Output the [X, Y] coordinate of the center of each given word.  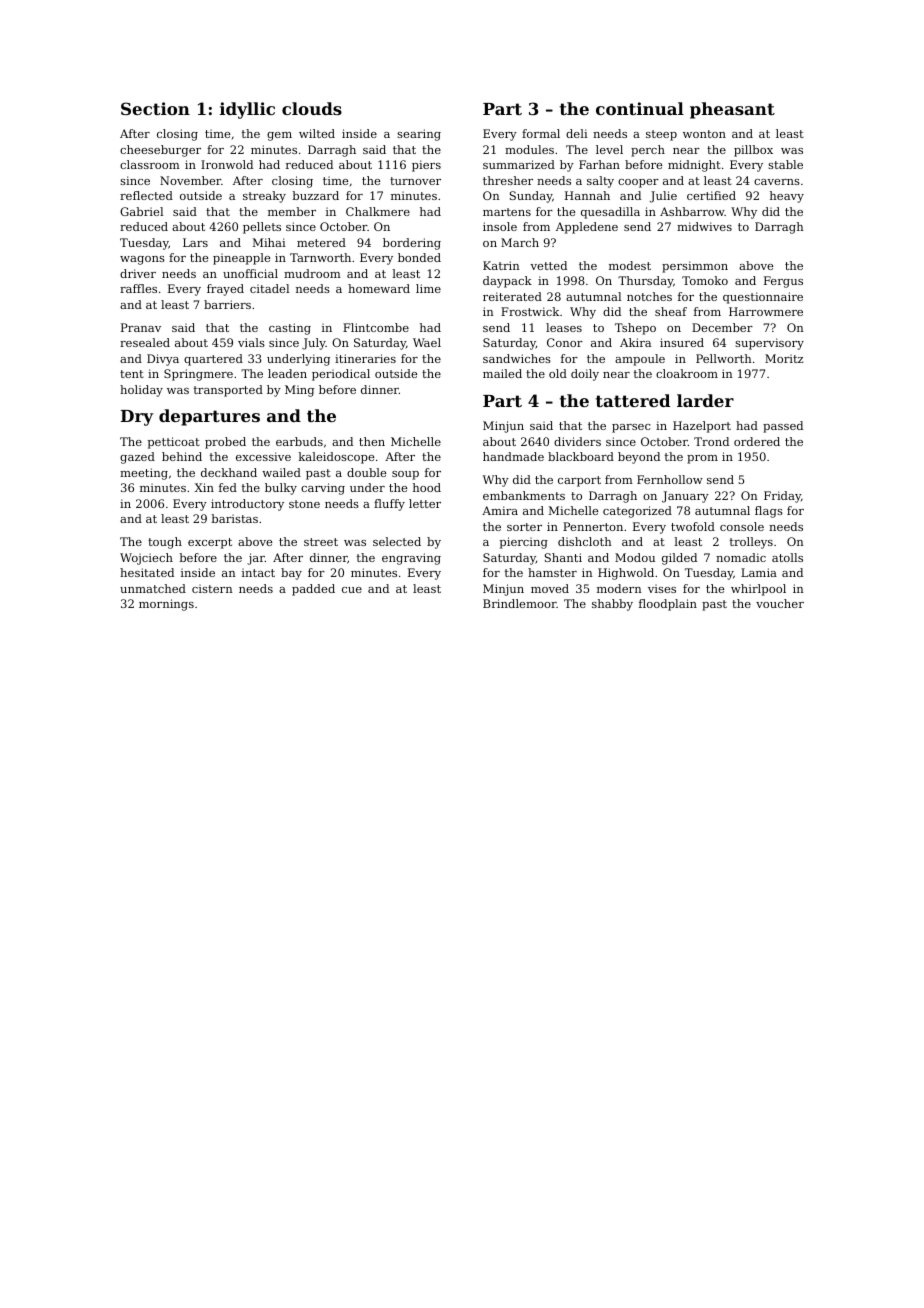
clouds [312, 108]
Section [155, 108]
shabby [612, 605]
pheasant [732, 110]
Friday [782, 497]
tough [165, 543]
